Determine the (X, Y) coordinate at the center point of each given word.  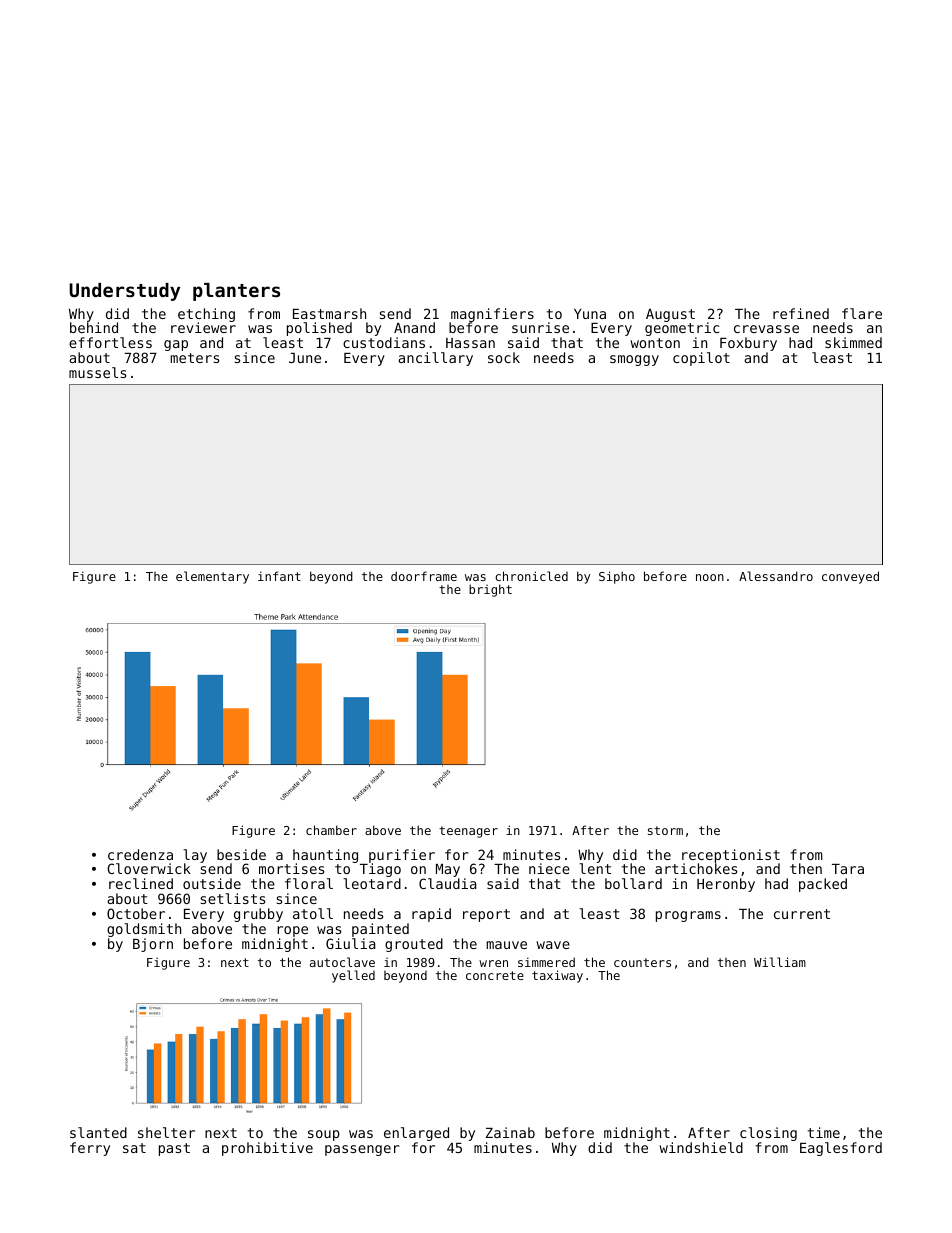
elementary (212, 577)
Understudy (124, 292)
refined (801, 313)
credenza (140, 854)
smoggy (634, 360)
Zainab (510, 1132)
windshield (701, 1147)
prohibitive (267, 1149)
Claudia (447, 883)
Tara (848, 869)
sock (504, 357)
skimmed (853, 342)
